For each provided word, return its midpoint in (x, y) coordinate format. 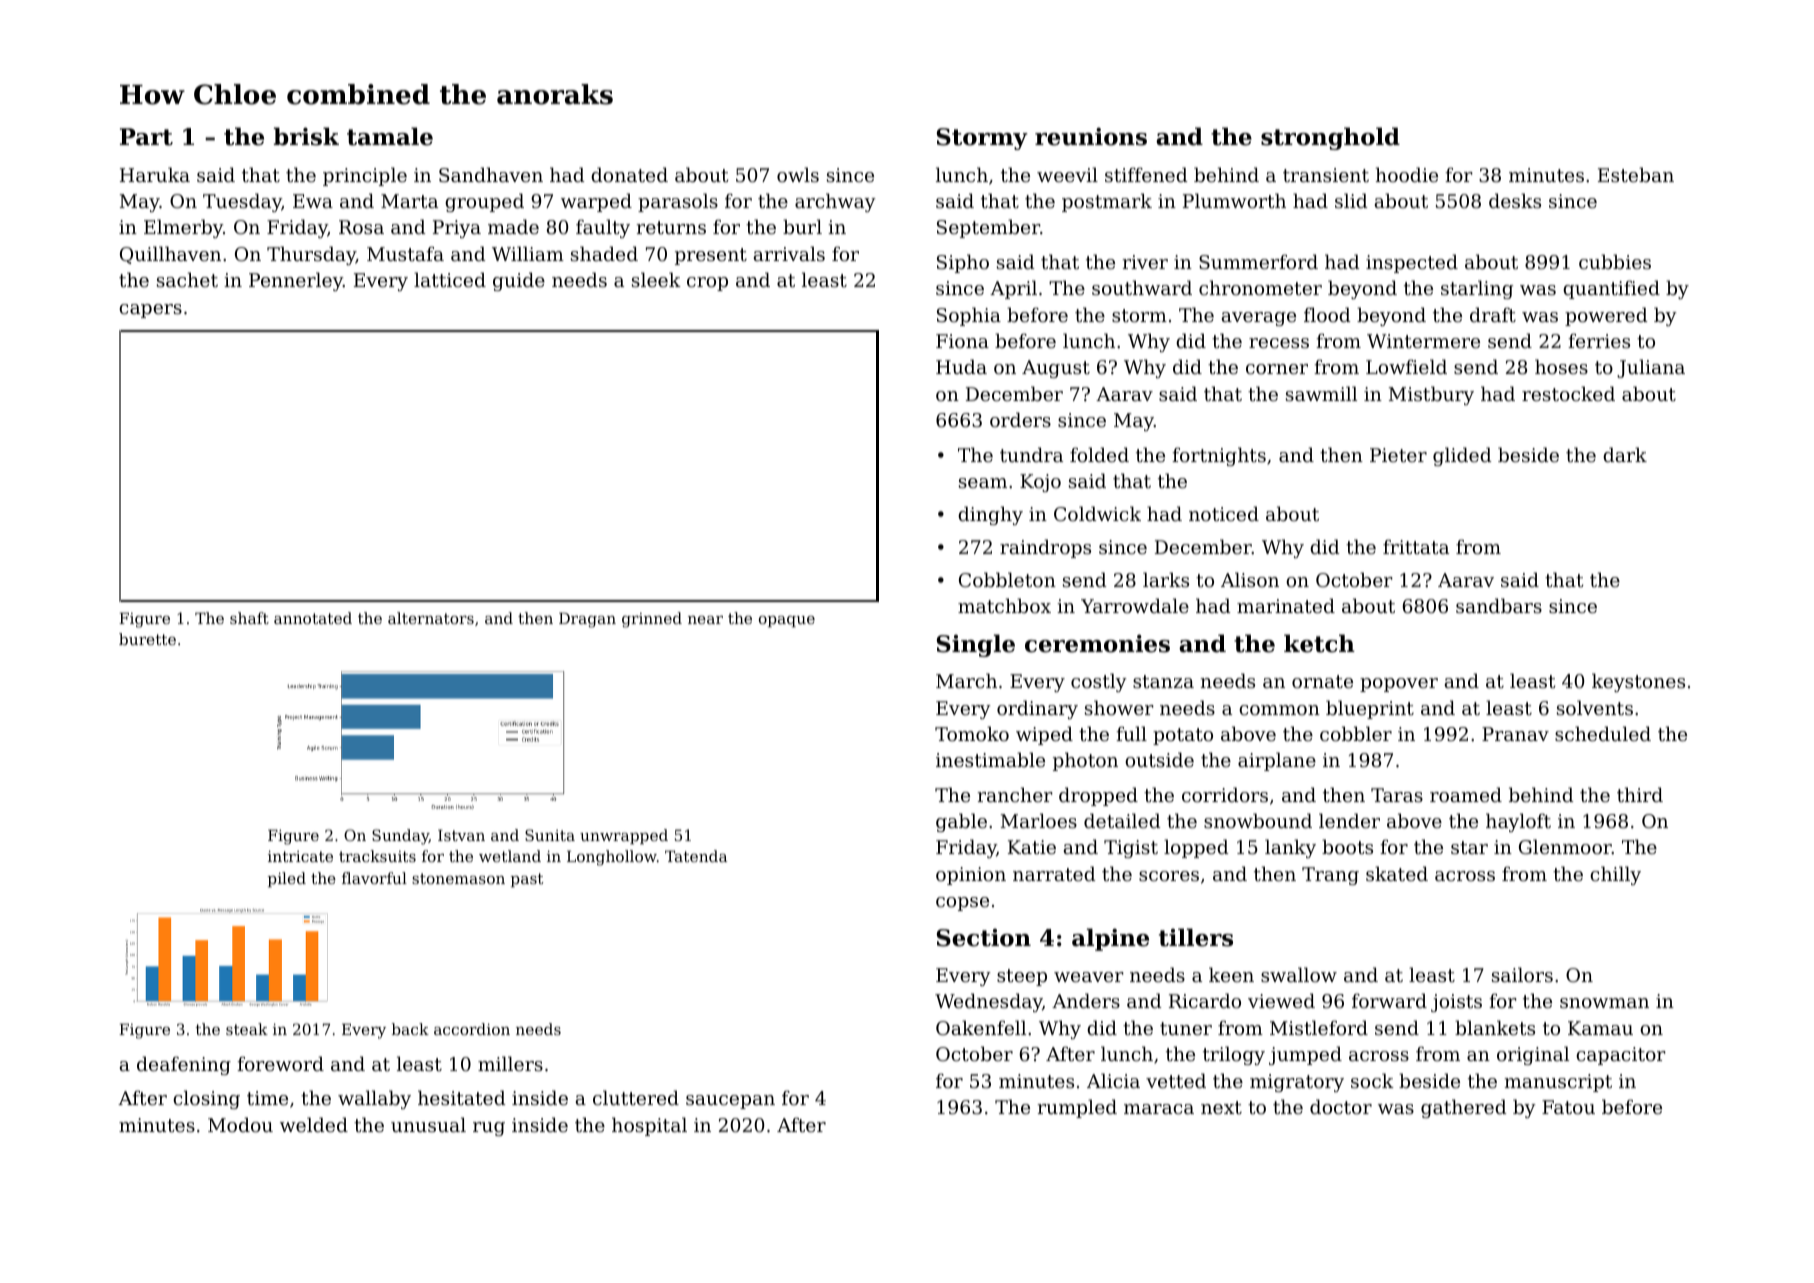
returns (671, 227)
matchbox (1004, 605)
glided (1462, 456)
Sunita (550, 835)
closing (206, 1099)
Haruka (155, 174)
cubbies (1615, 261)
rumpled (1077, 1108)
